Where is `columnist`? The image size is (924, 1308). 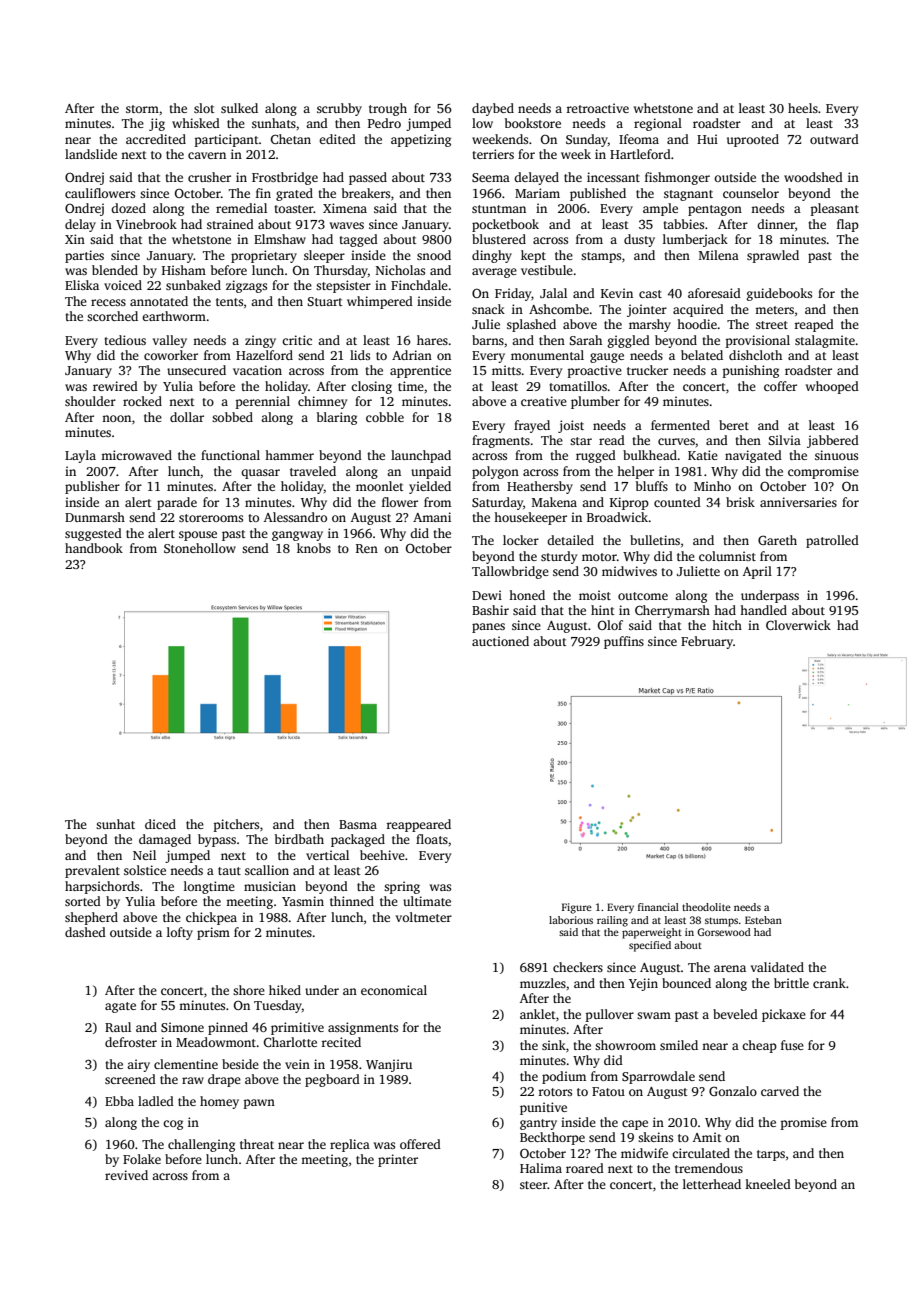
columnist is located at coordinates (727, 556).
